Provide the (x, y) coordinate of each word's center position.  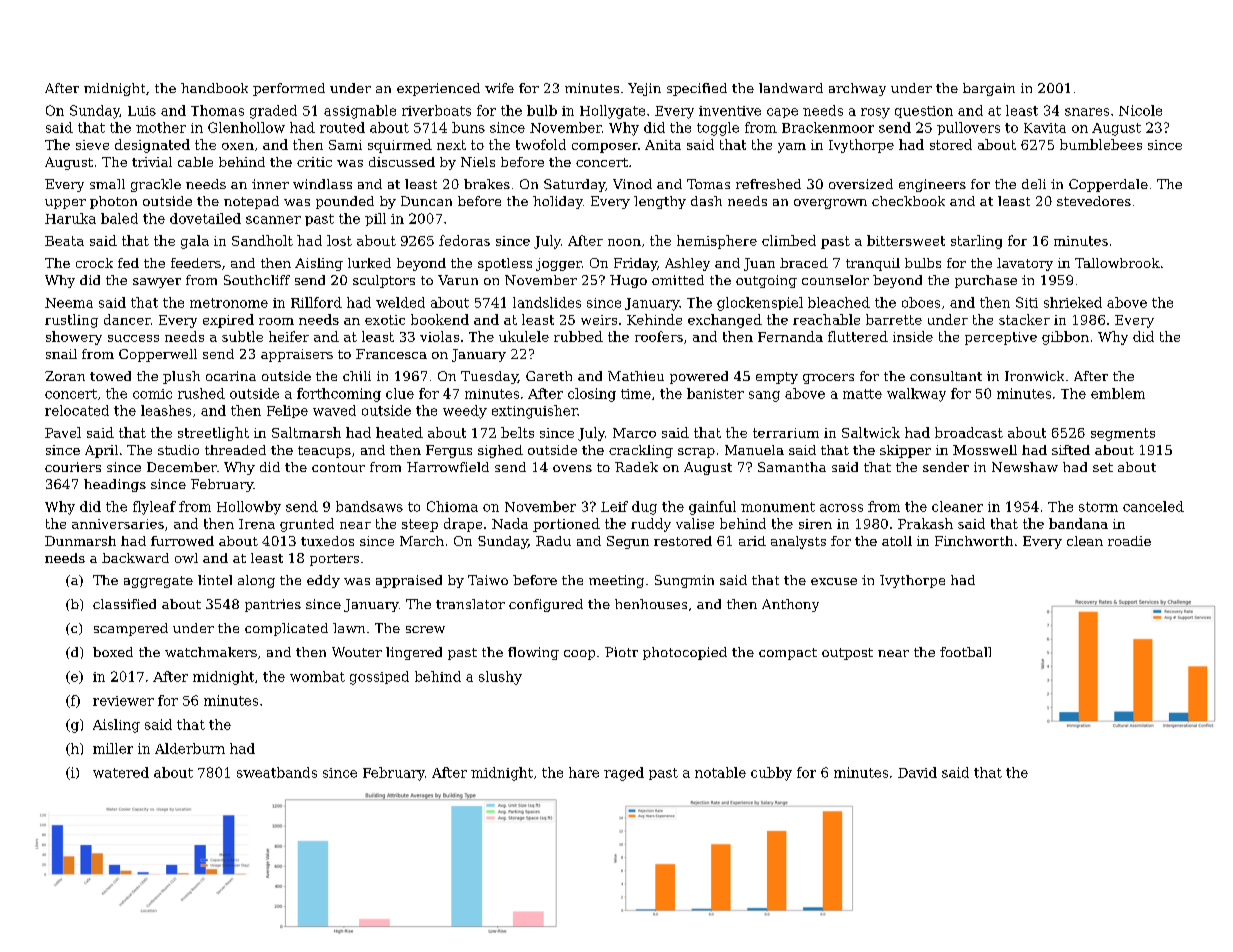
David (917, 772)
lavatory (1025, 264)
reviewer (123, 701)
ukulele (524, 336)
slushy (500, 678)
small (107, 184)
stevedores (1094, 201)
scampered (131, 629)
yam (792, 148)
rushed (201, 393)
